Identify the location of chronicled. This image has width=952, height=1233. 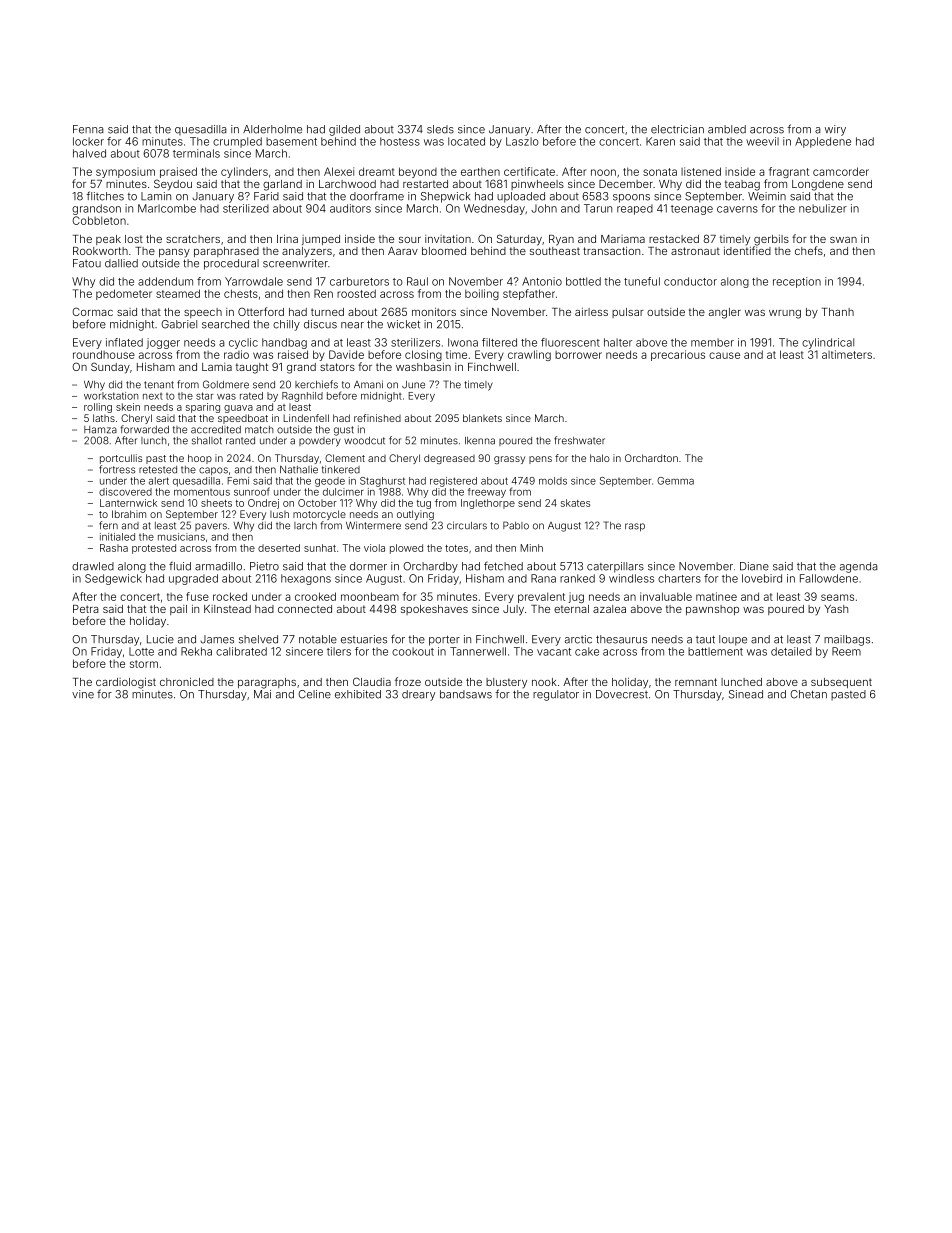
(187, 682).
